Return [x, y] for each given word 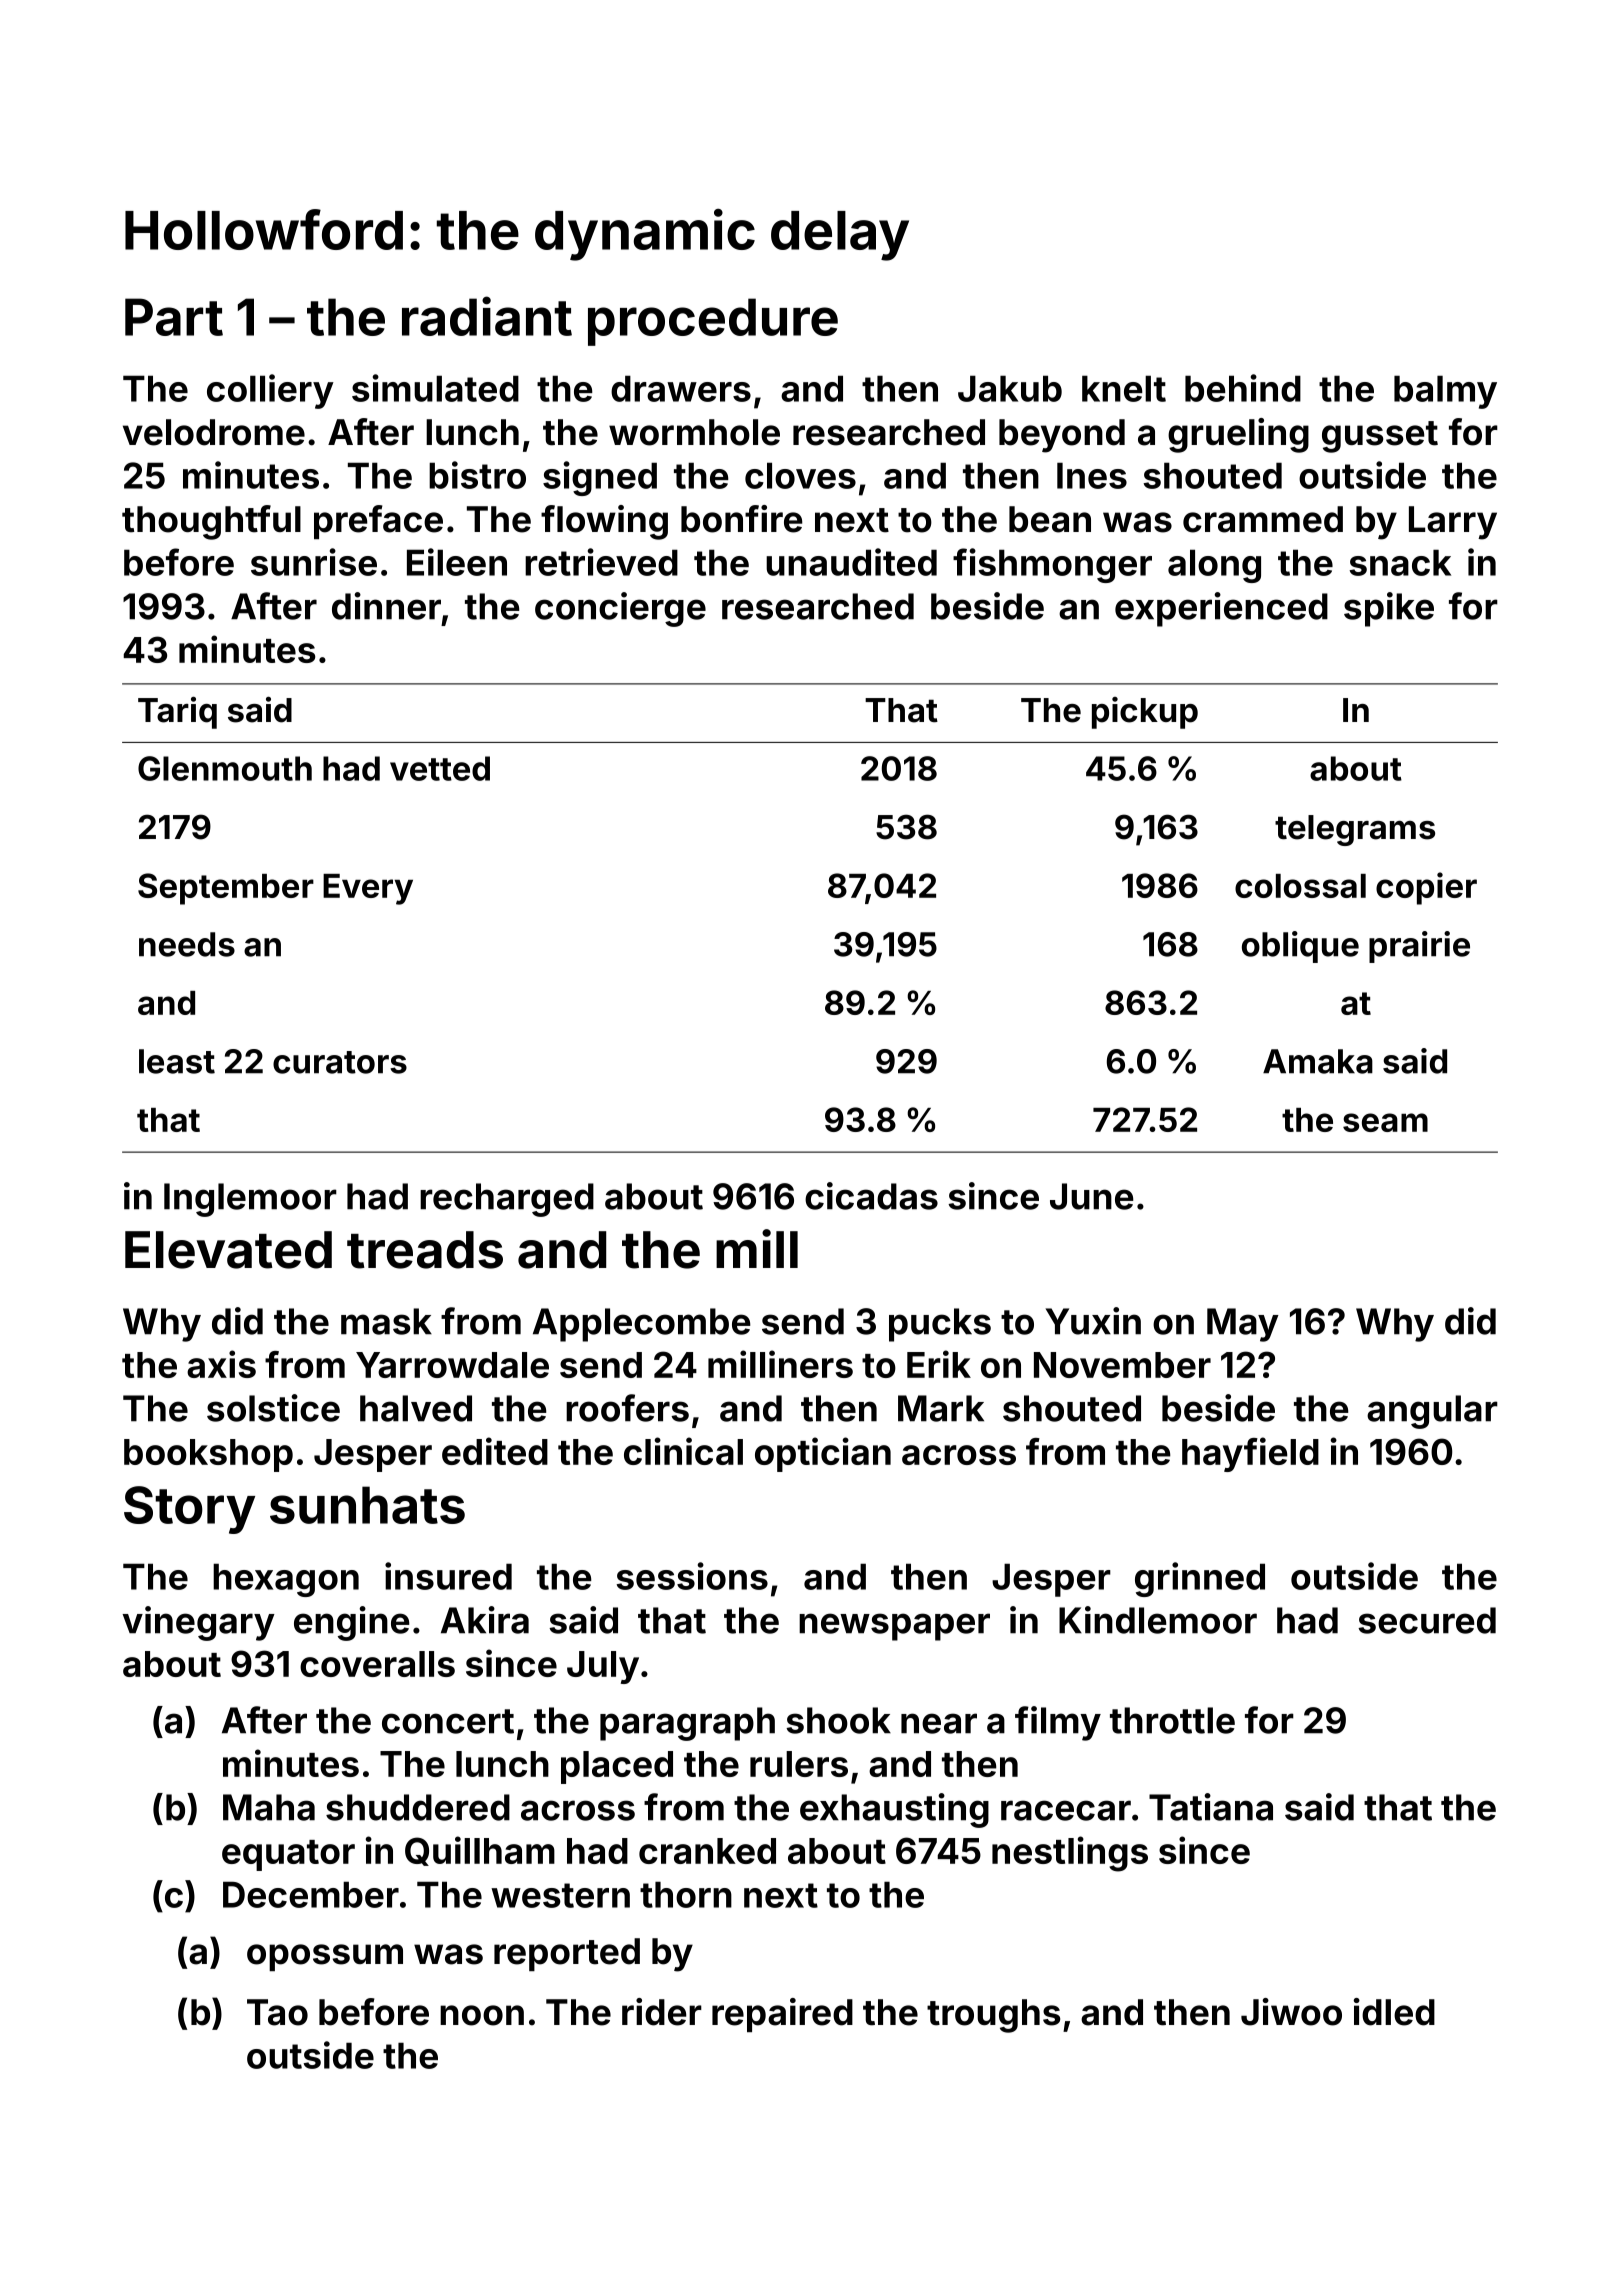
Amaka [1318, 1061]
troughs [993, 2016]
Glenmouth [225, 768]
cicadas [871, 1196]
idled [1394, 2012]
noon [482, 2015]
